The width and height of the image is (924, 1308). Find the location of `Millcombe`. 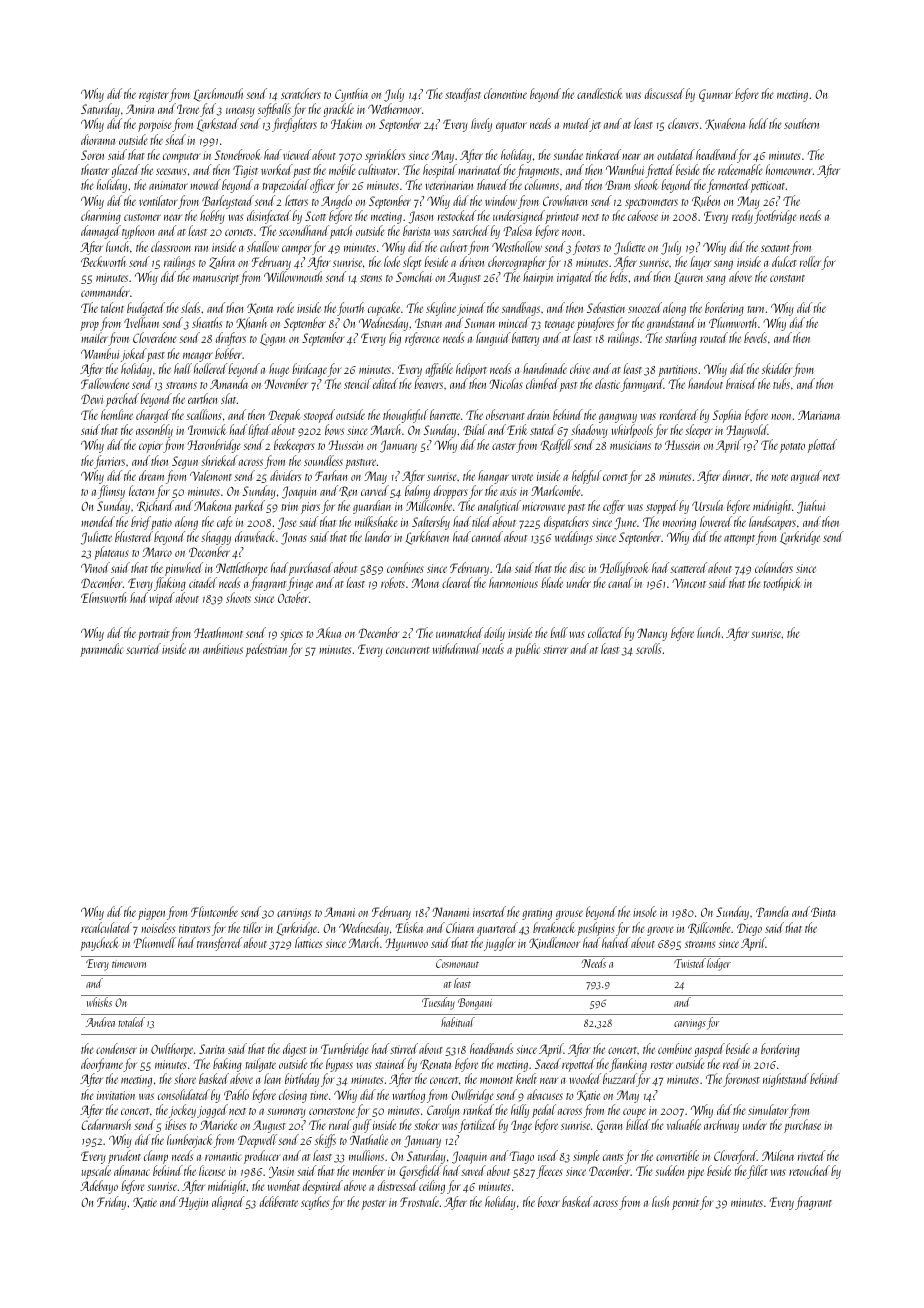

Millcombe is located at coordinates (429, 506).
